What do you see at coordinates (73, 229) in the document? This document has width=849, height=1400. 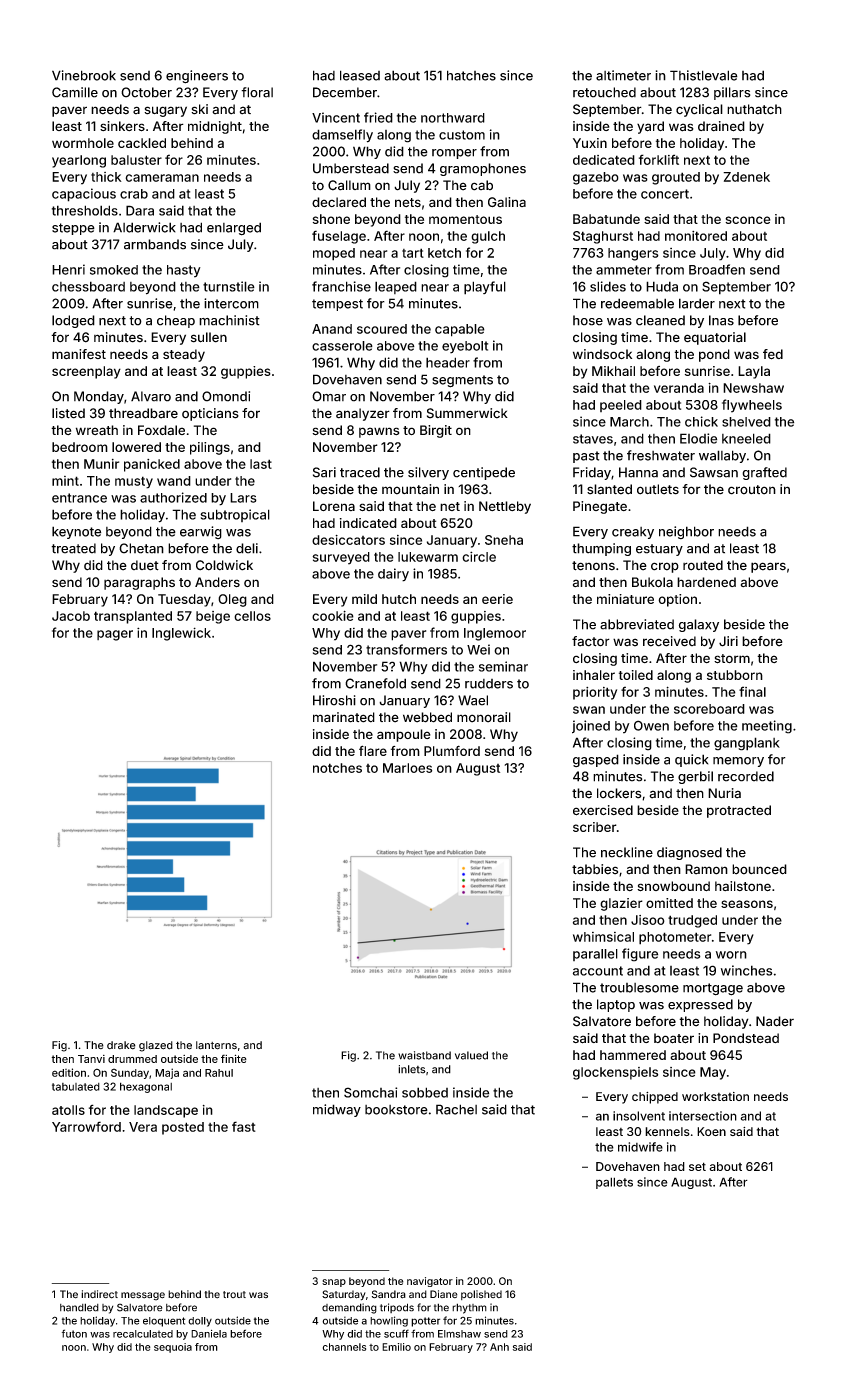 I see `steppe` at bounding box center [73, 229].
